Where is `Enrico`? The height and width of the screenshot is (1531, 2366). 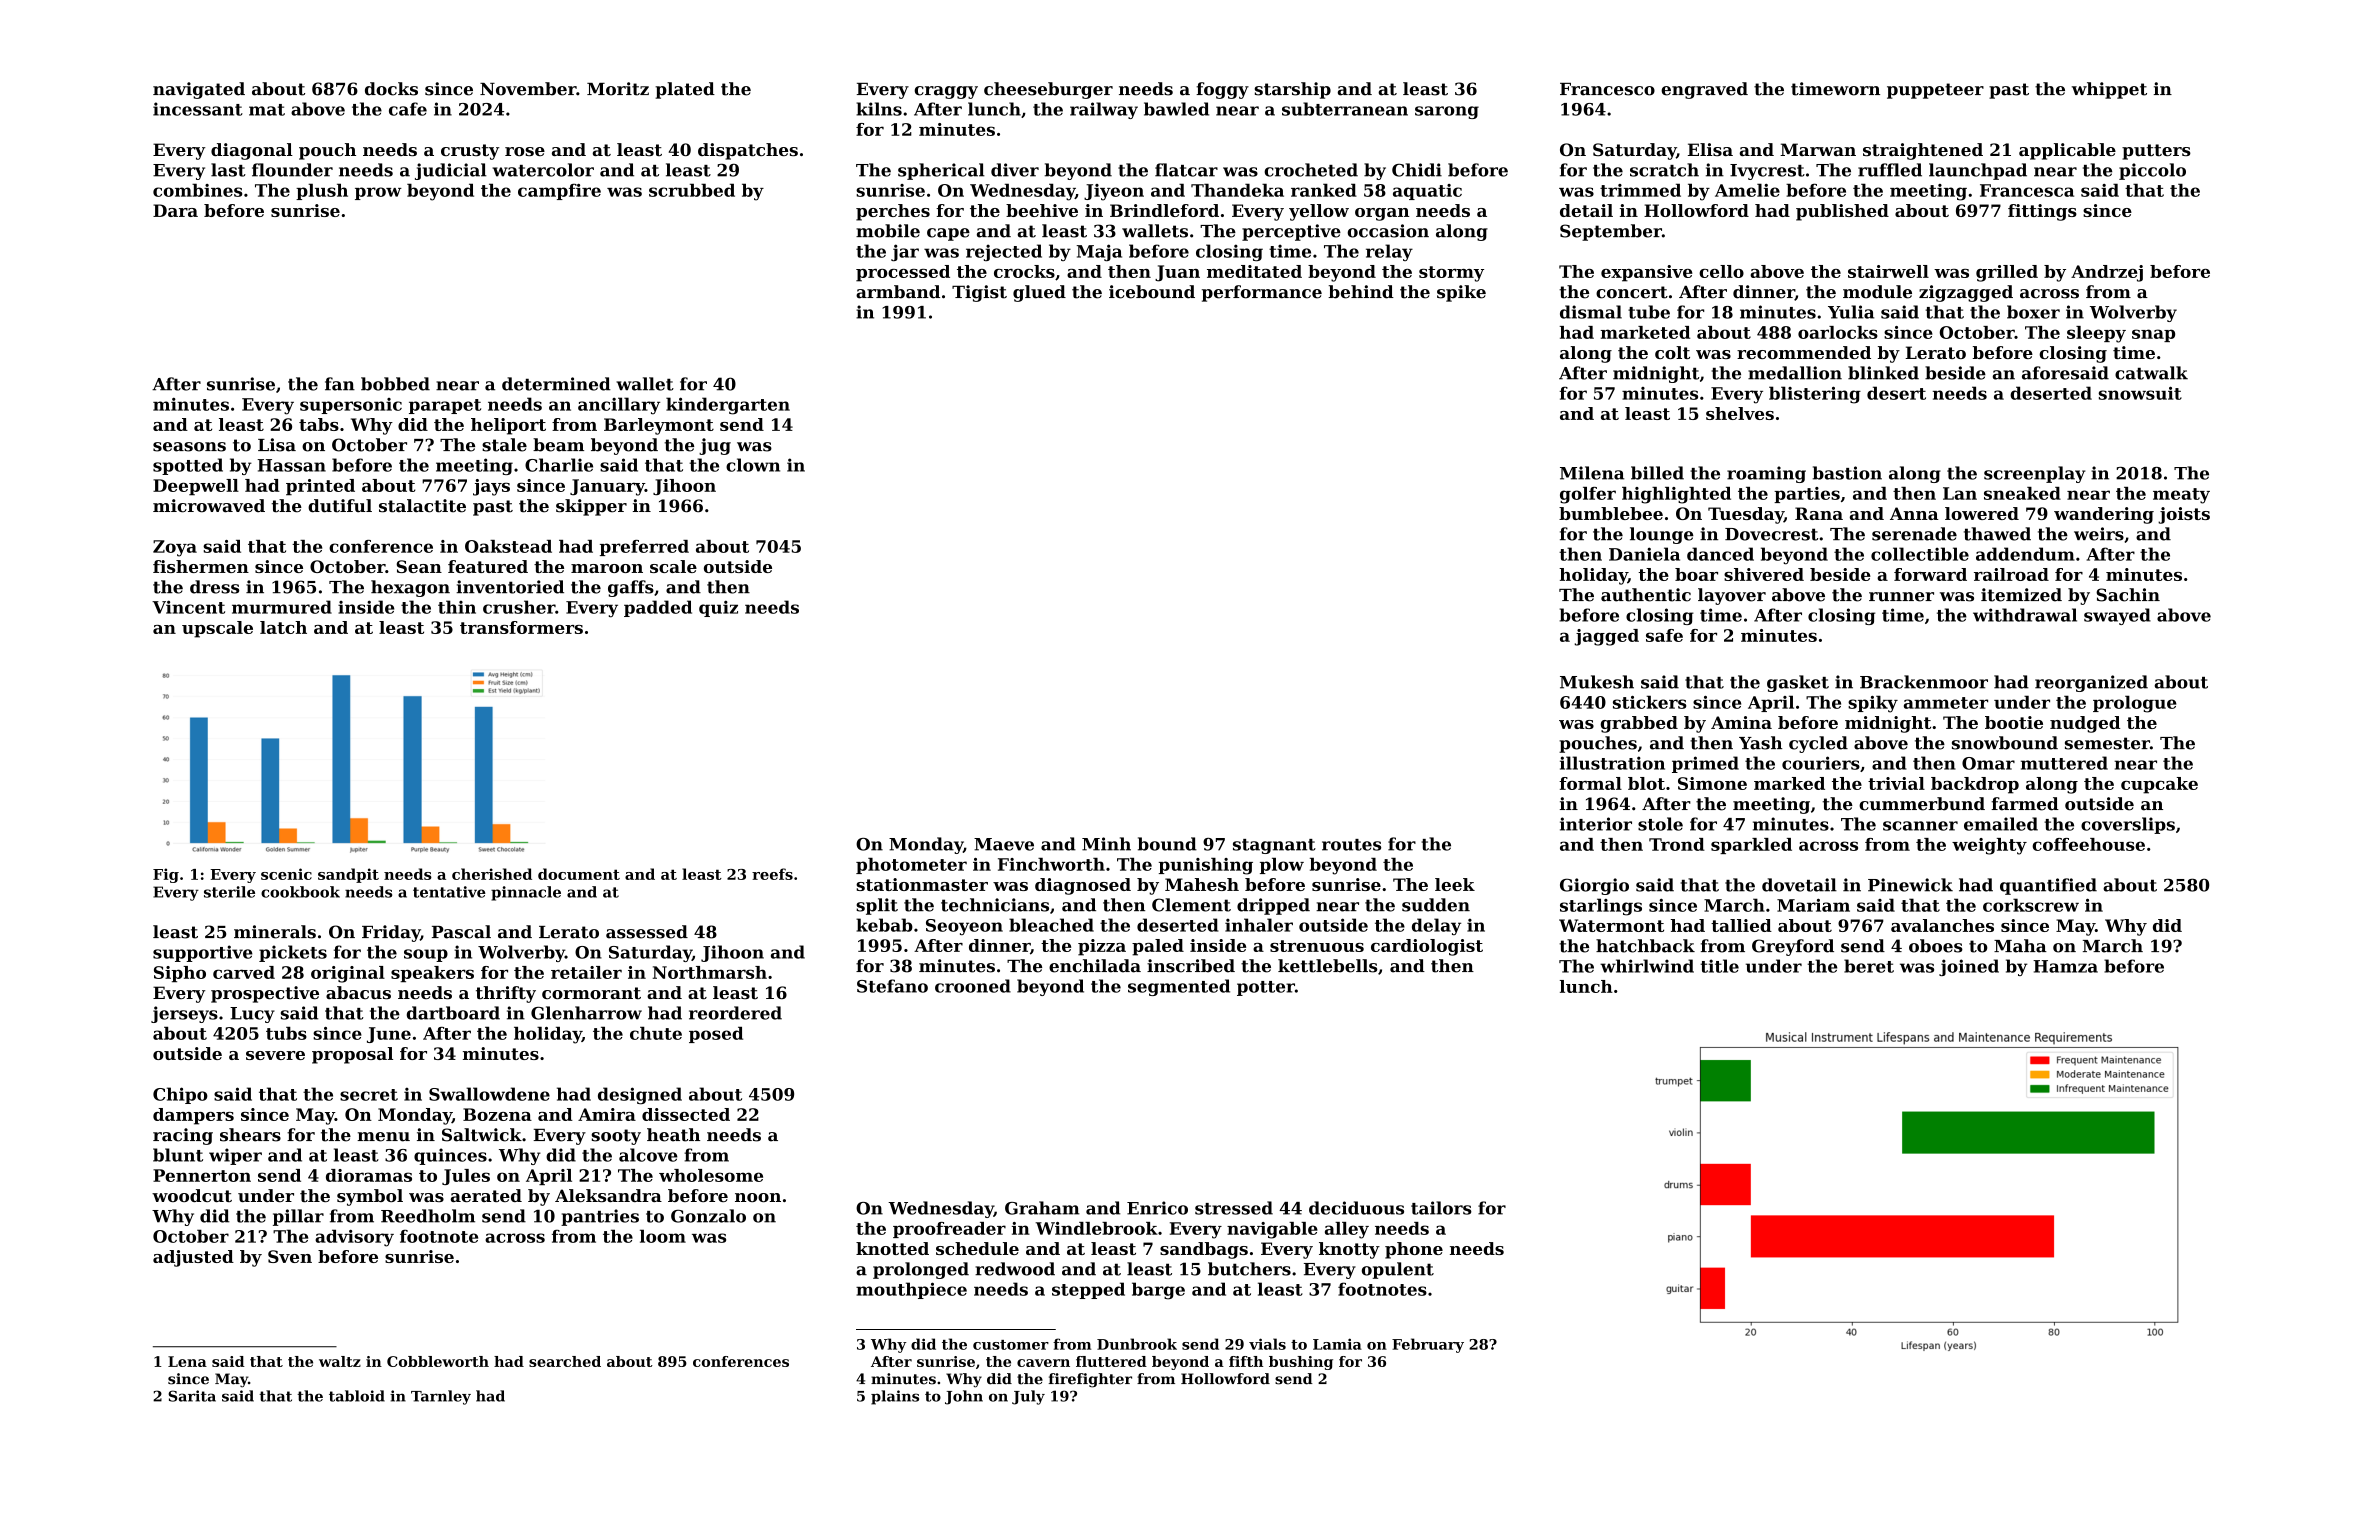 Enrico is located at coordinates (1157, 1208).
